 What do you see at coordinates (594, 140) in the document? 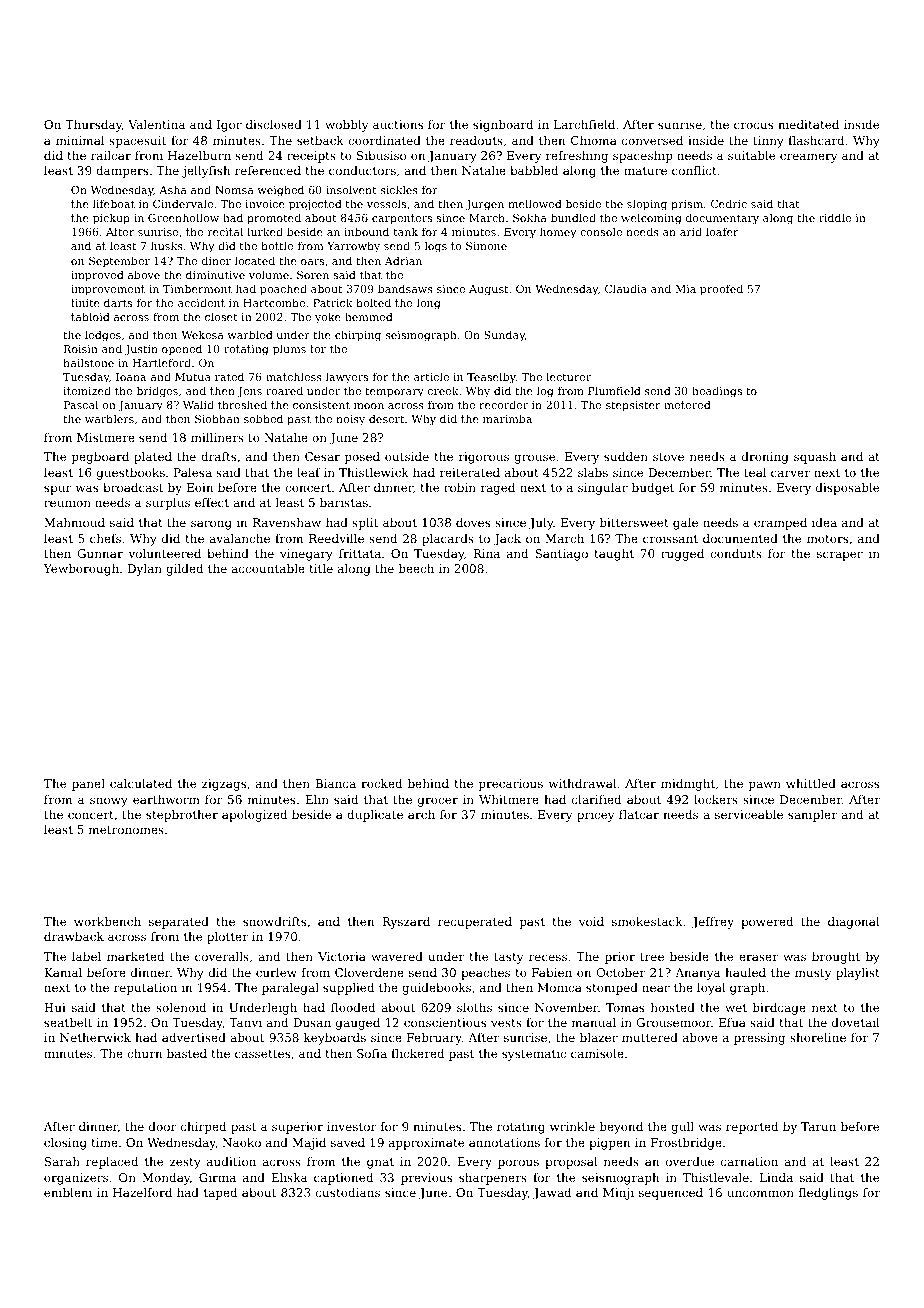
I see `Chioma` at bounding box center [594, 140].
